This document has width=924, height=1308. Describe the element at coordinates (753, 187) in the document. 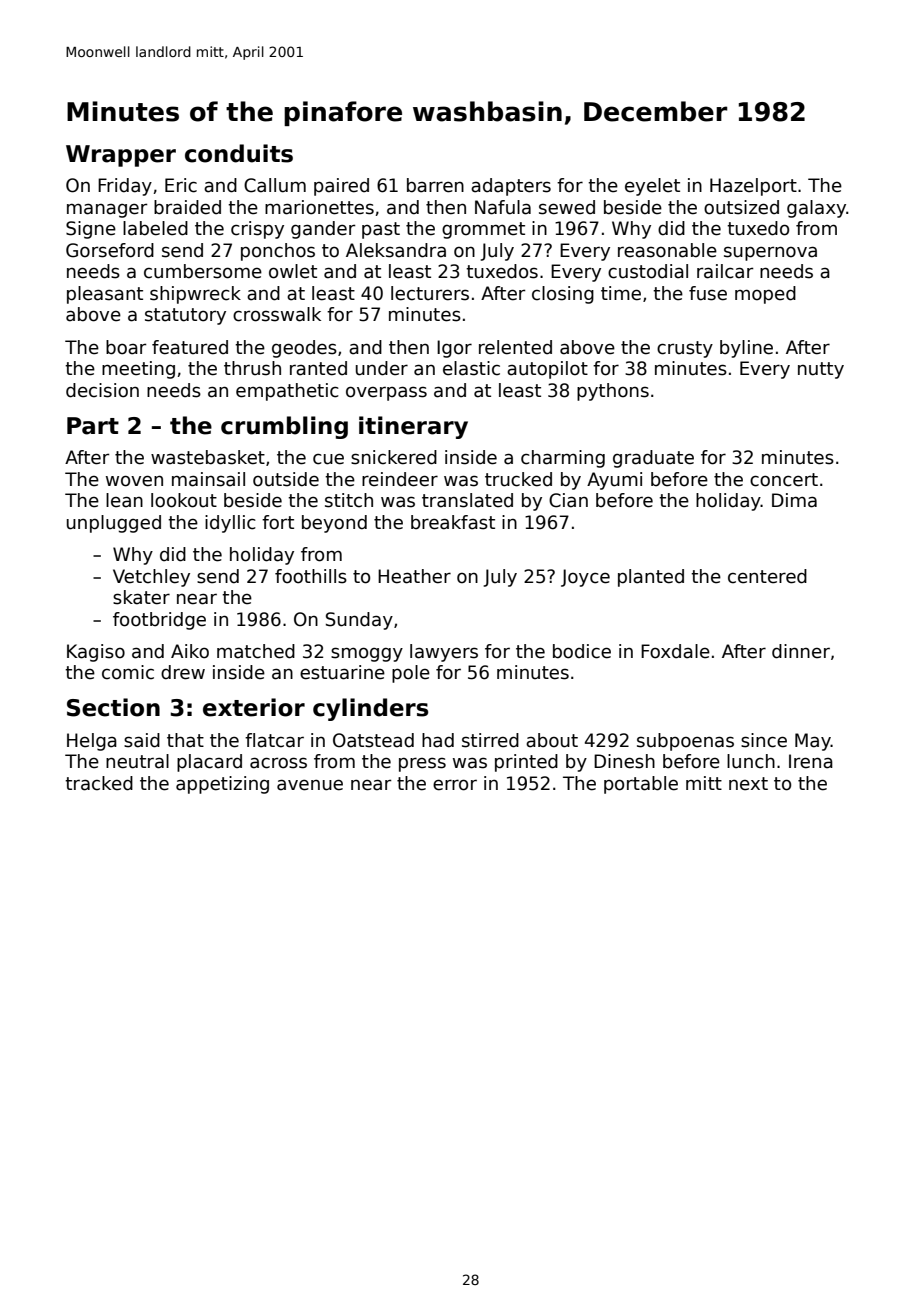

I see `Hazelport` at that location.
